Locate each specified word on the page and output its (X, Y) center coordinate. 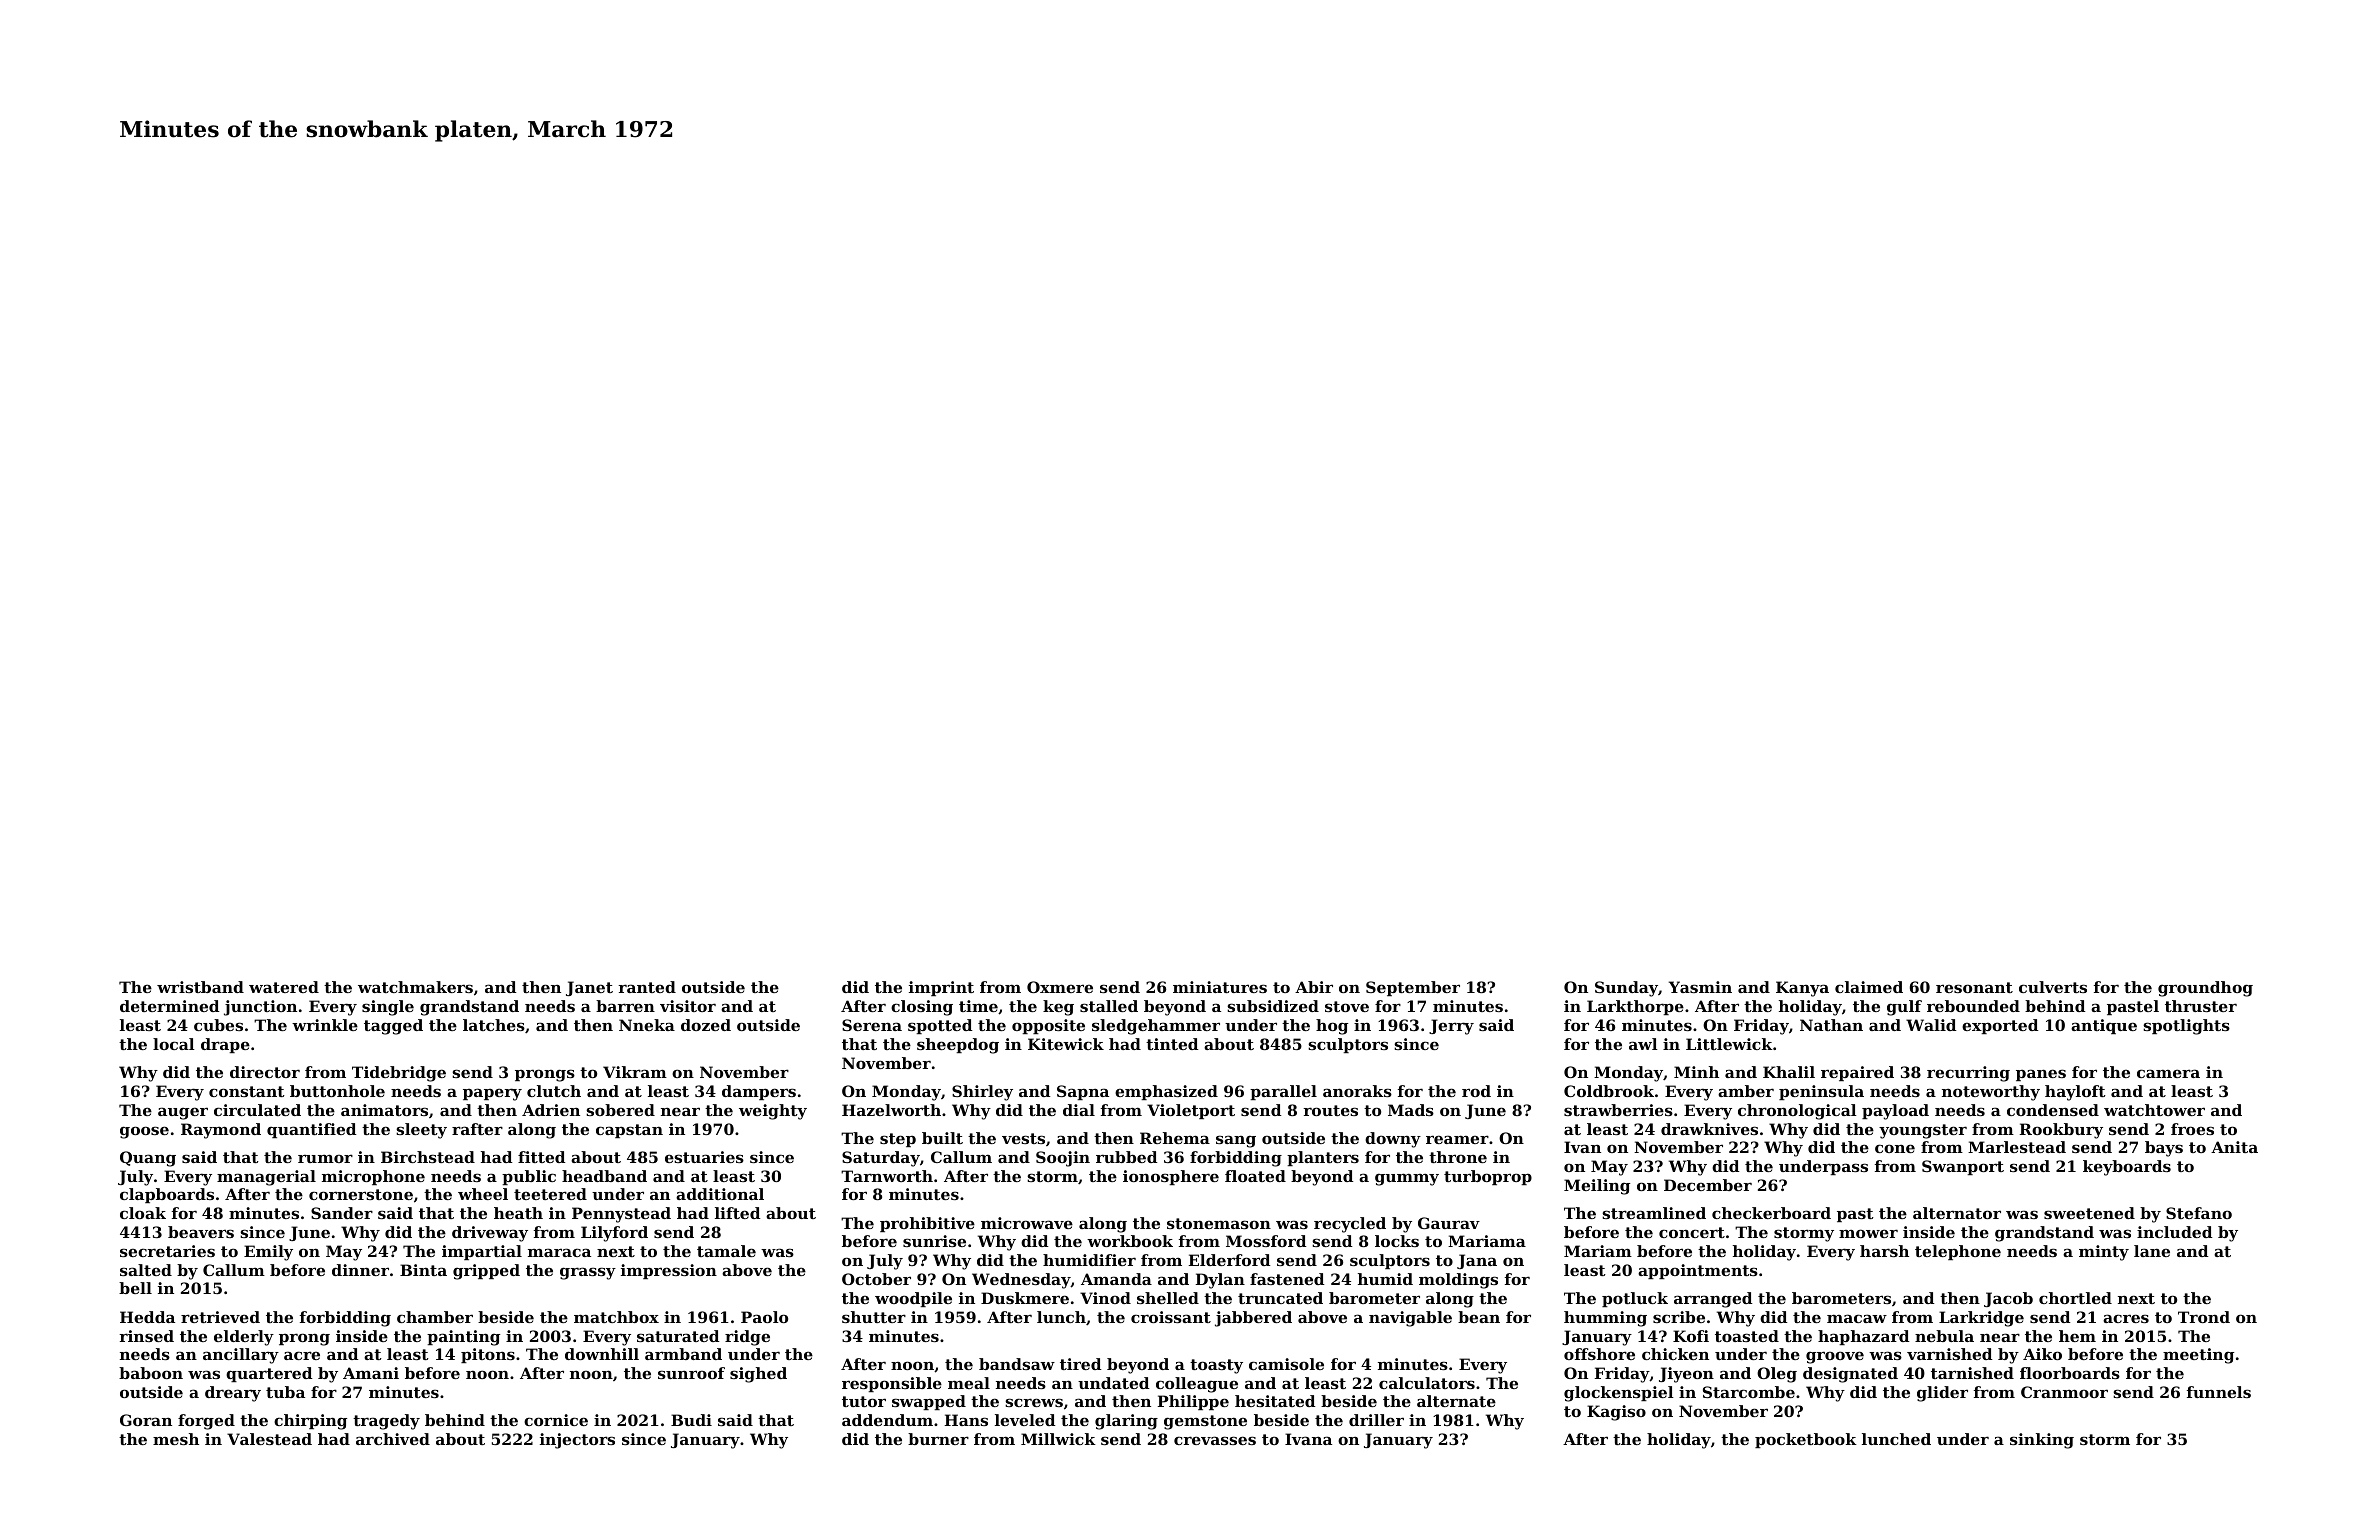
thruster (2201, 1006)
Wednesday (1021, 1281)
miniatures (1220, 987)
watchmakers (415, 987)
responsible (892, 1384)
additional (720, 1194)
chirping (310, 1422)
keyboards (2127, 1168)
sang (1236, 1141)
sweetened (2089, 1213)
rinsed (146, 1336)
